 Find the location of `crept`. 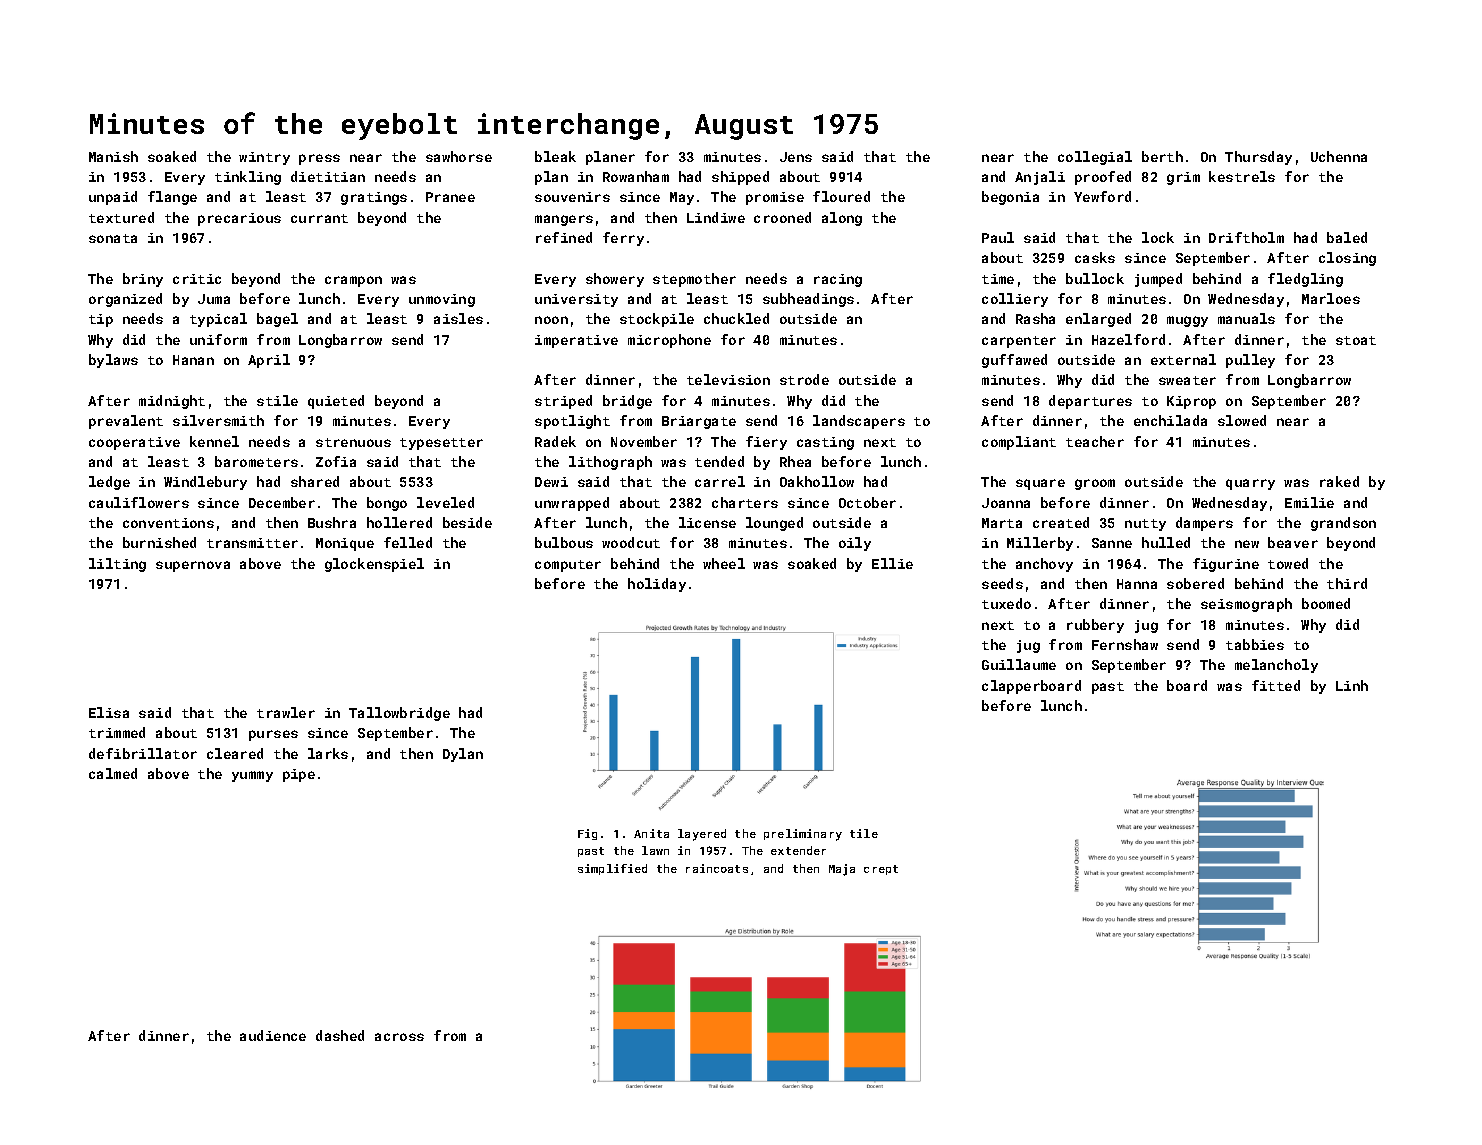

crept is located at coordinates (881, 870).
